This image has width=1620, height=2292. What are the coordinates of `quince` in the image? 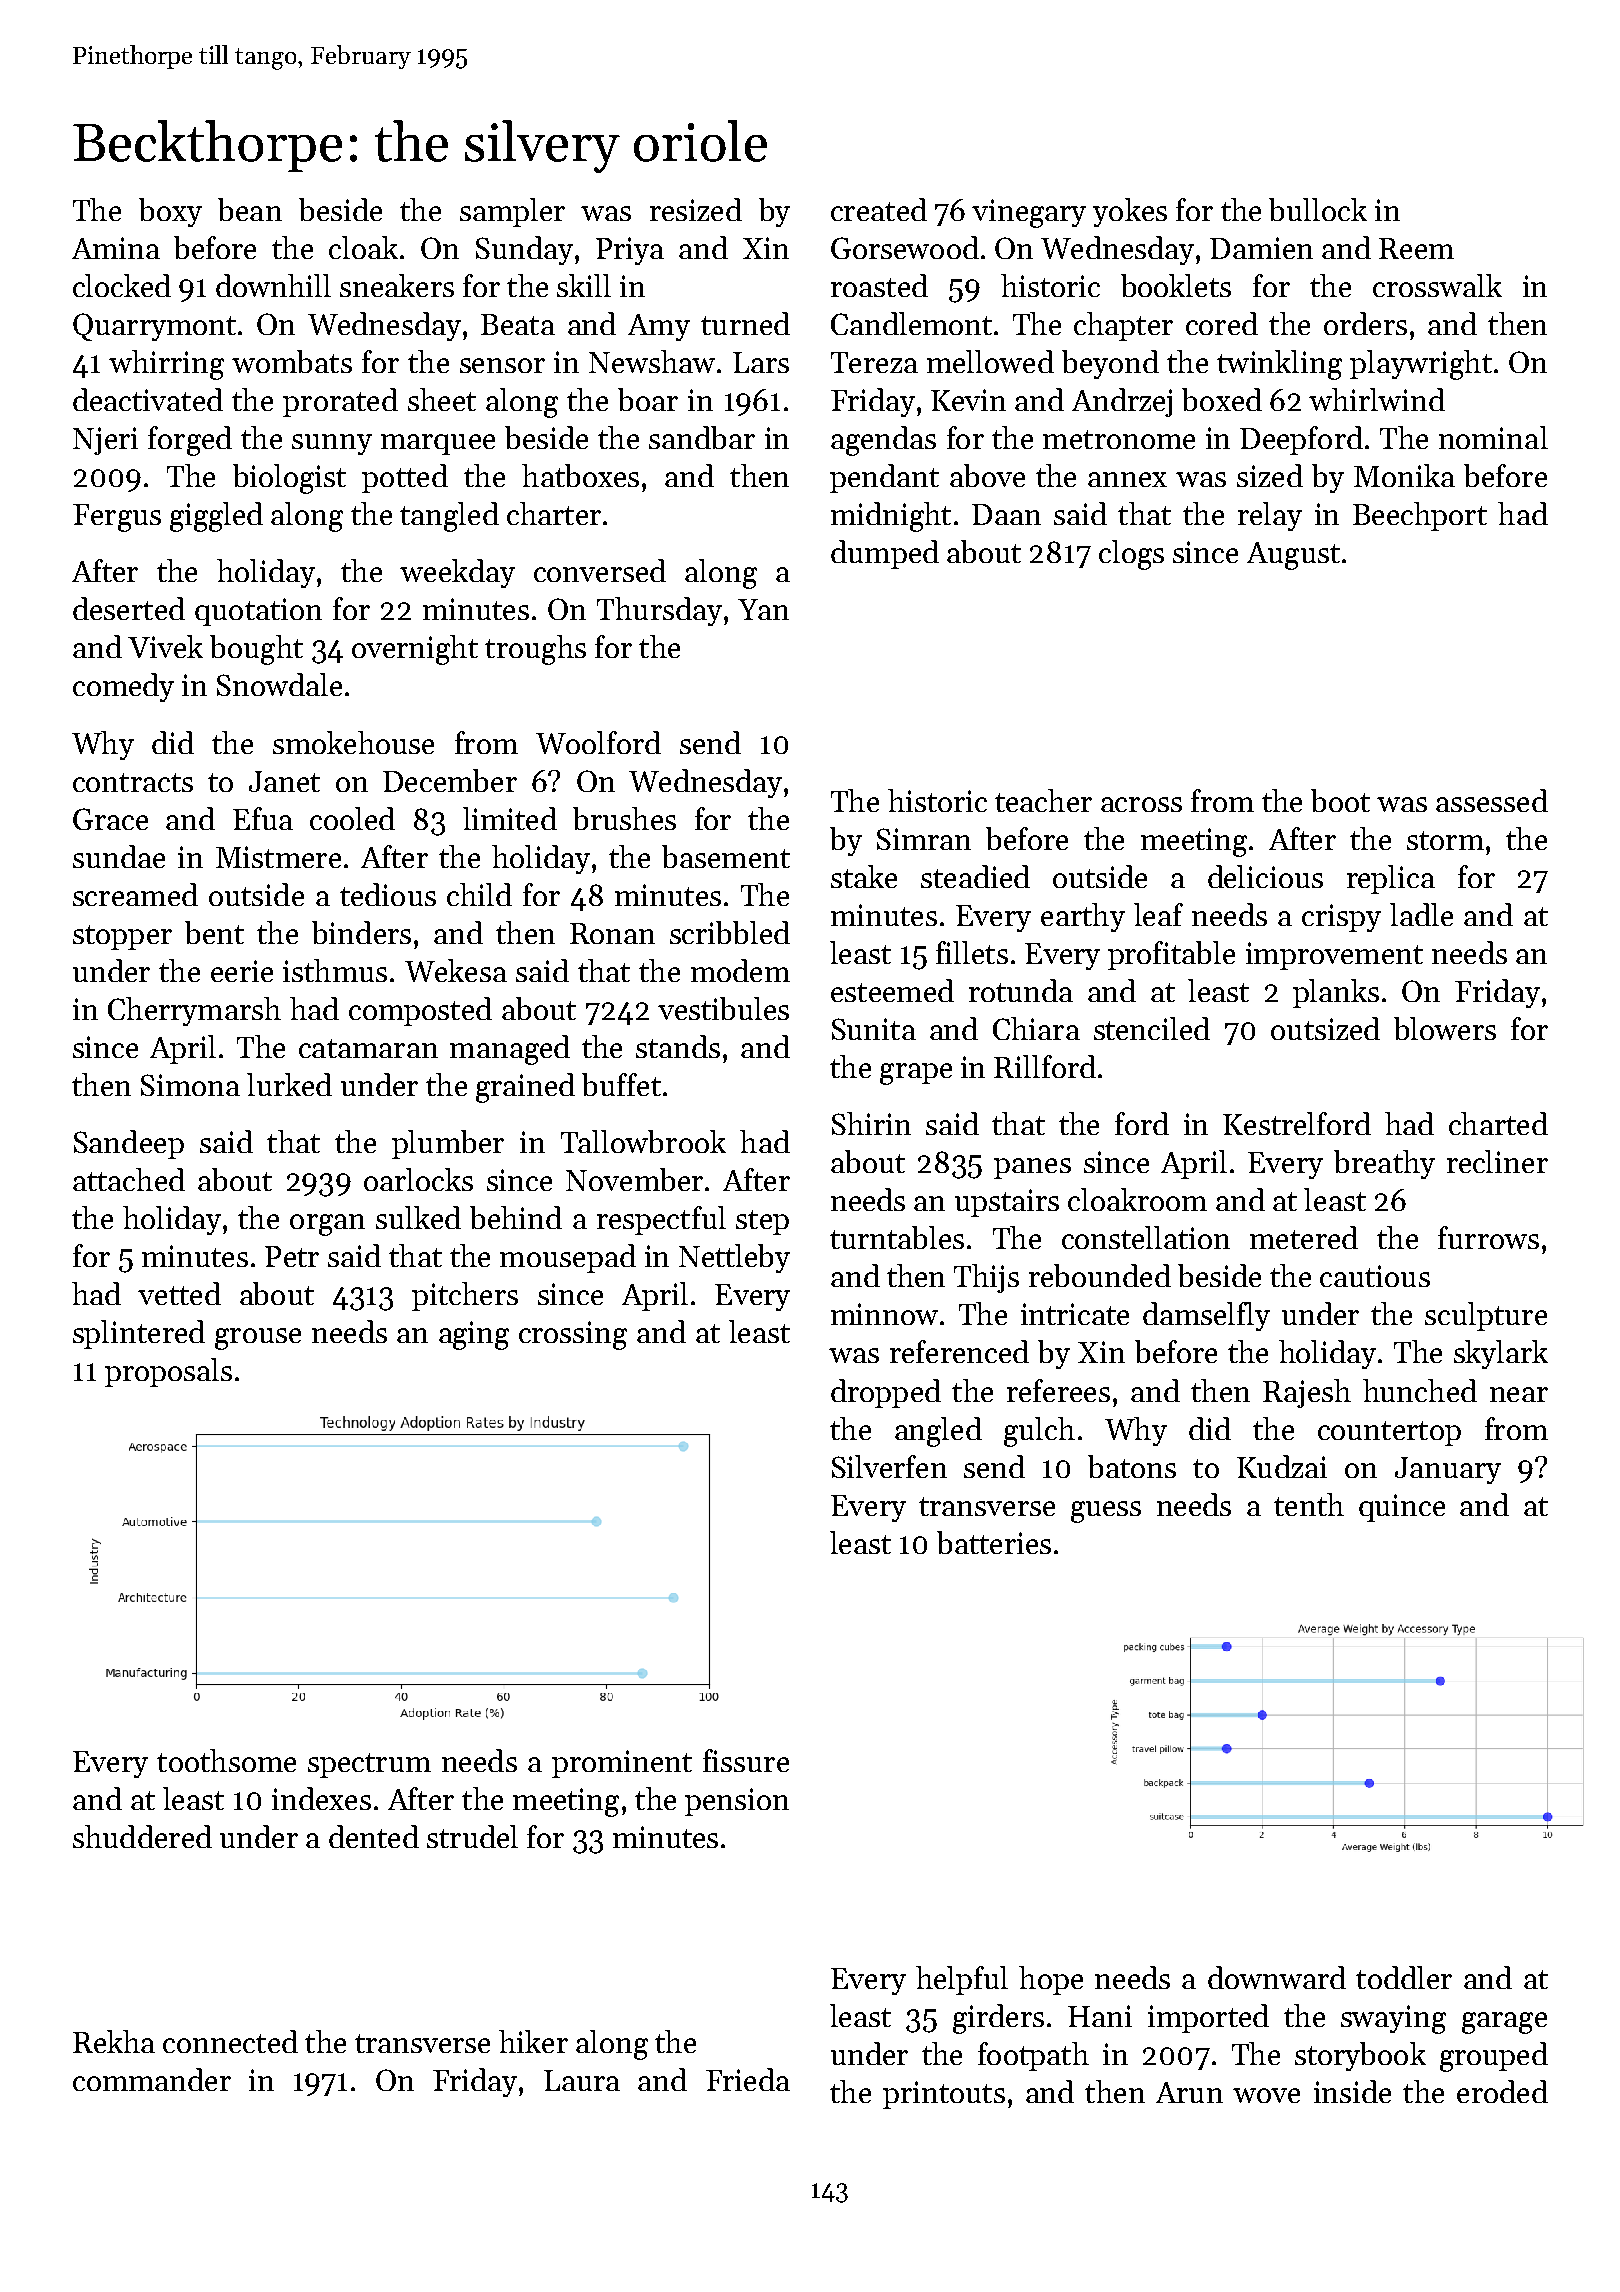 It's located at (1402, 1508).
